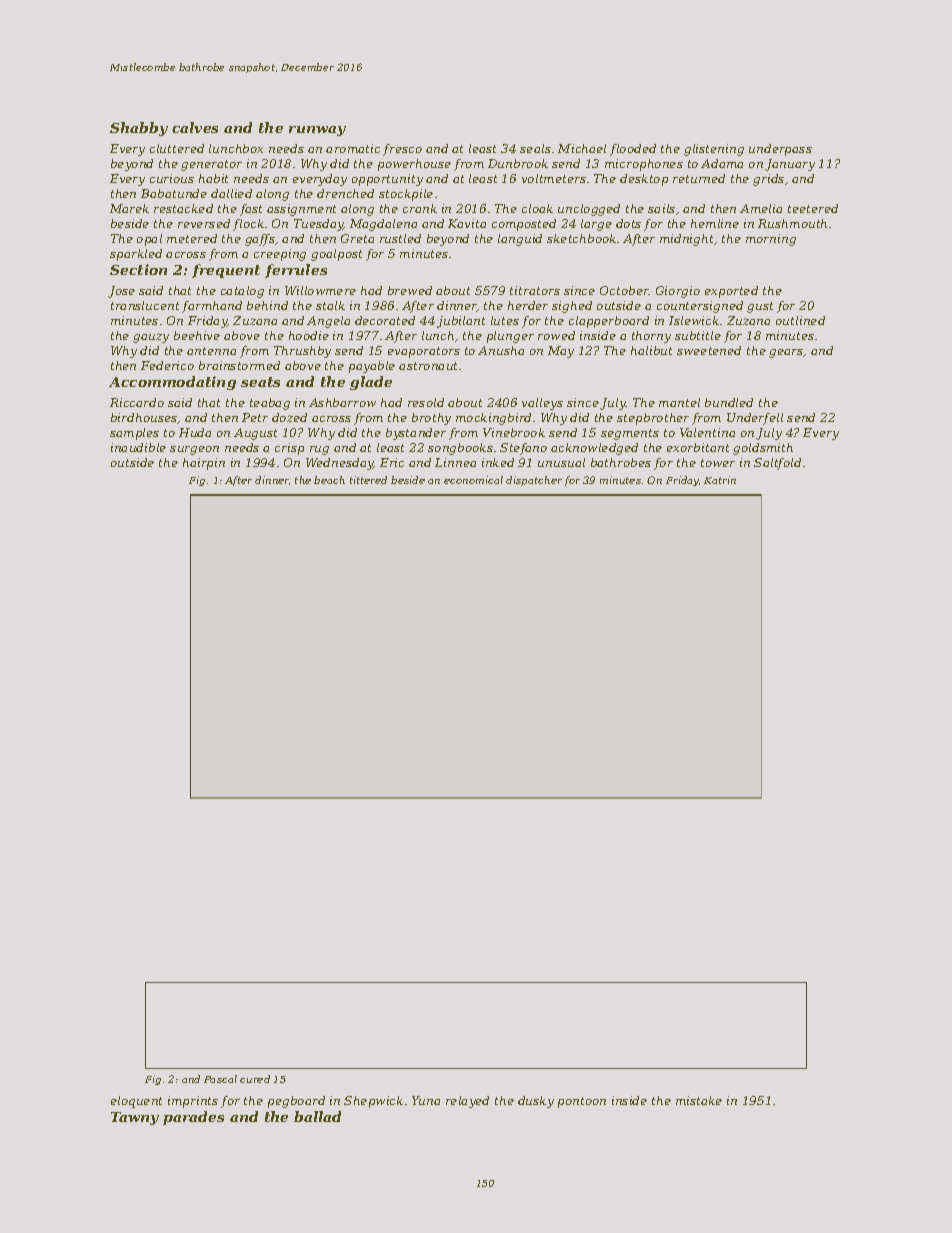 The height and width of the screenshot is (1233, 952). What do you see at coordinates (231, 193) in the screenshot?
I see `dallied` at bounding box center [231, 193].
